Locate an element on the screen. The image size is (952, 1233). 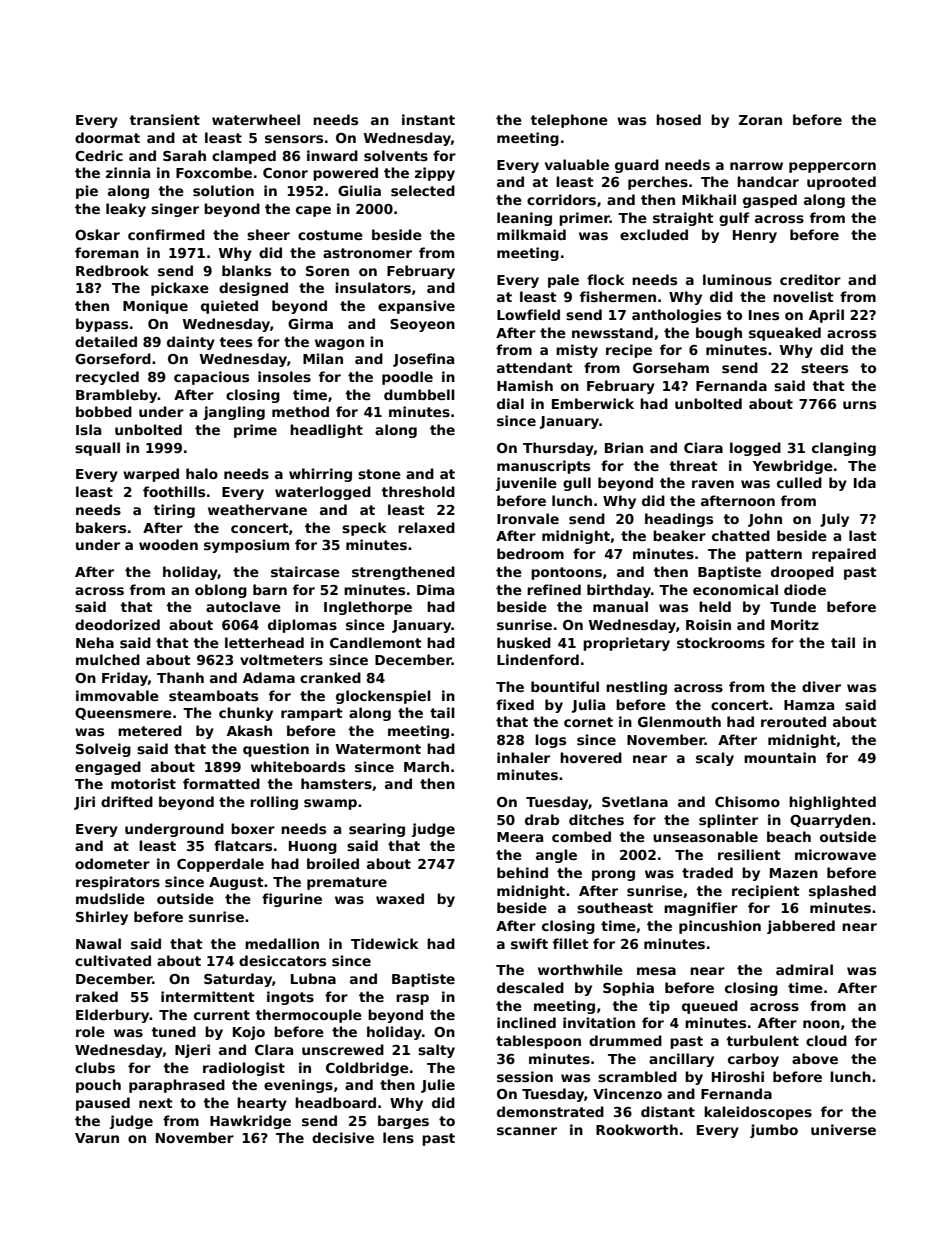
Isla is located at coordinates (88, 429).
